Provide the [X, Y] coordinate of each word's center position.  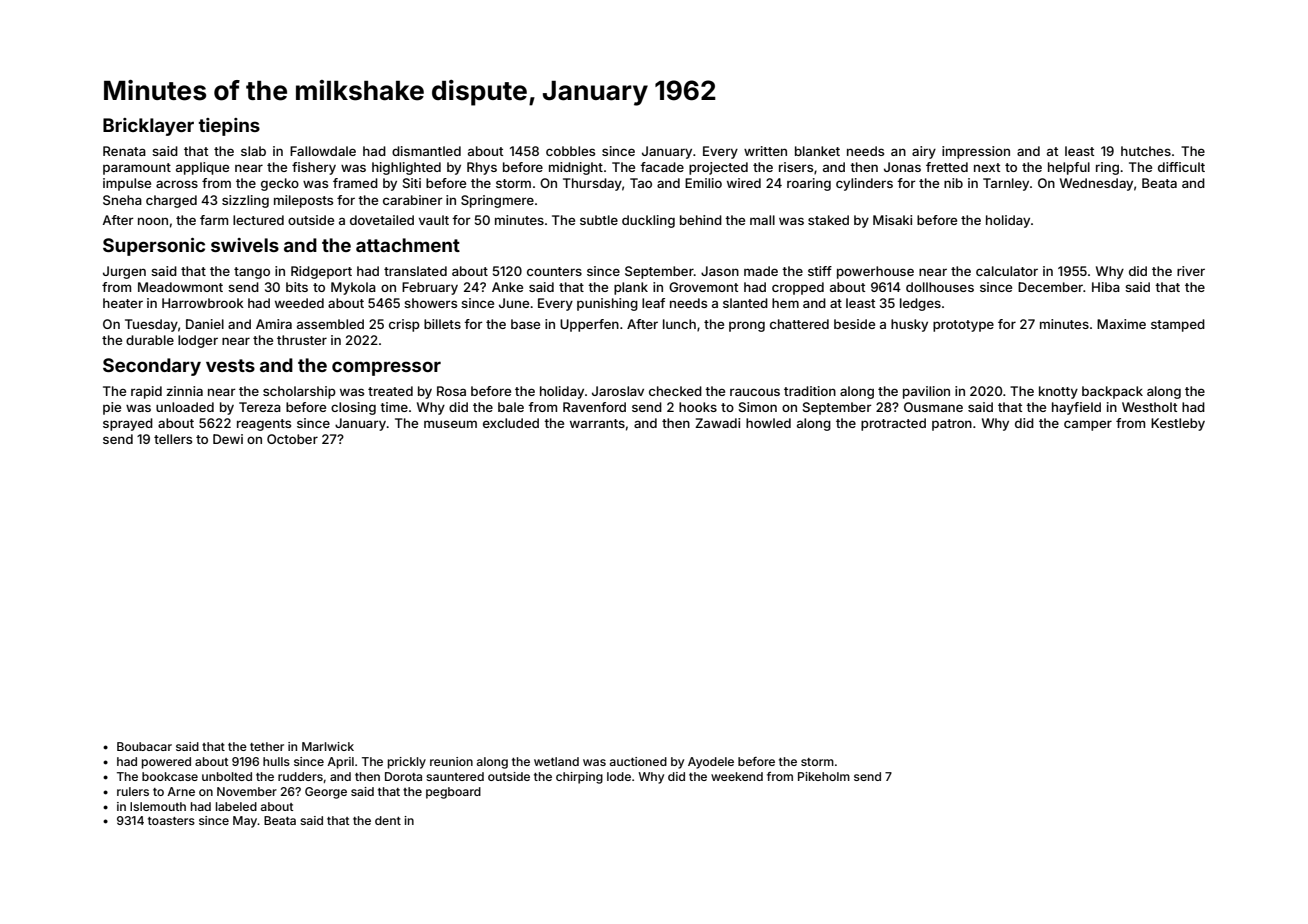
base [525, 324]
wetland [556, 761]
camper [1088, 425]
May [245, 822]
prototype [963, 326]
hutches [1146, 151]
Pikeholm [824, 776]
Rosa [451, 391]
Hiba [1106, 287]
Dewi [228, 439]
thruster [302, 340]
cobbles [570, 151]
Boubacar [144, 746]
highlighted [406, 168]
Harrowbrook [203, 303]
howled [768, 423]
